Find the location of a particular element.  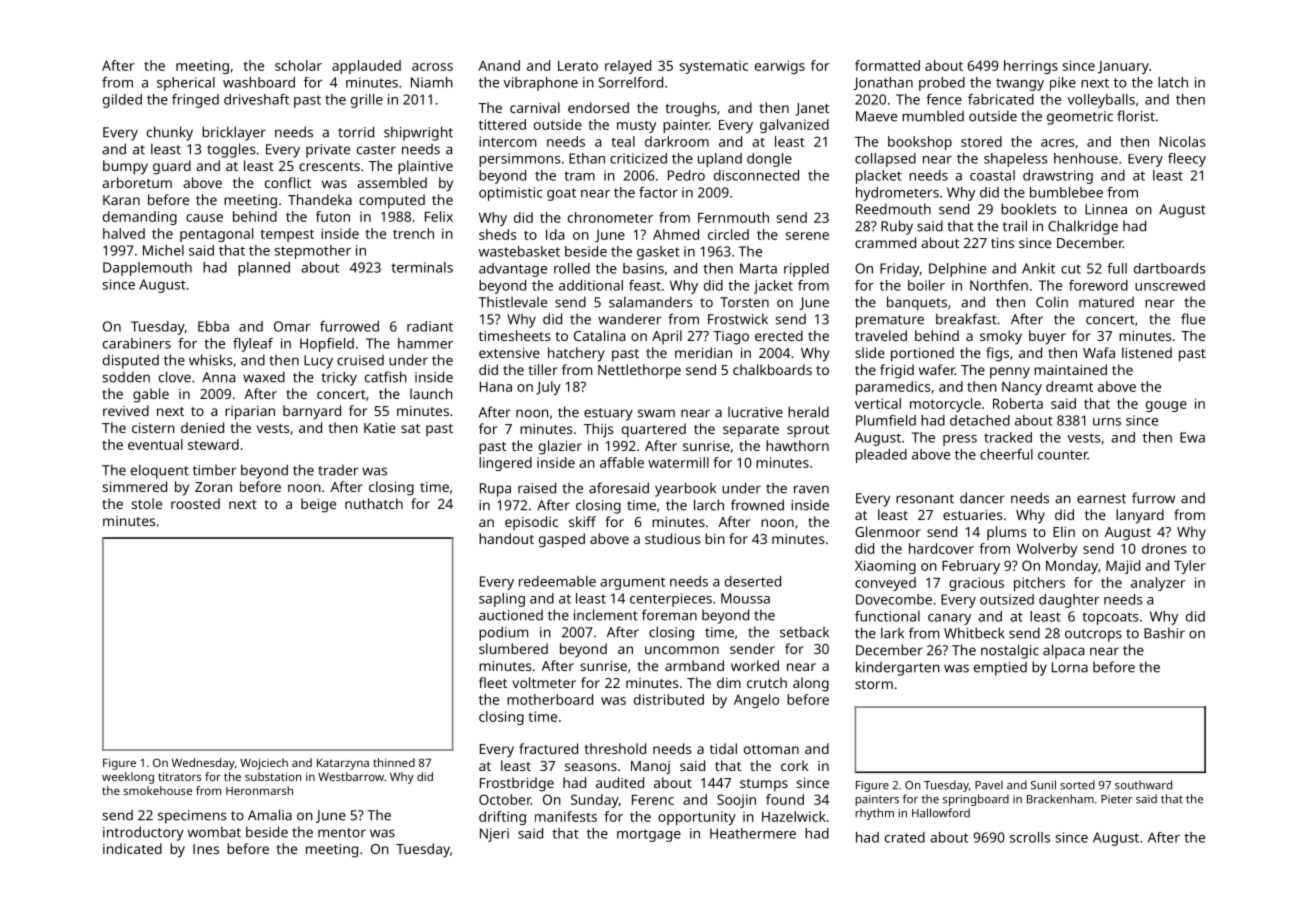

gilded is located at coordinates (122, 101).
